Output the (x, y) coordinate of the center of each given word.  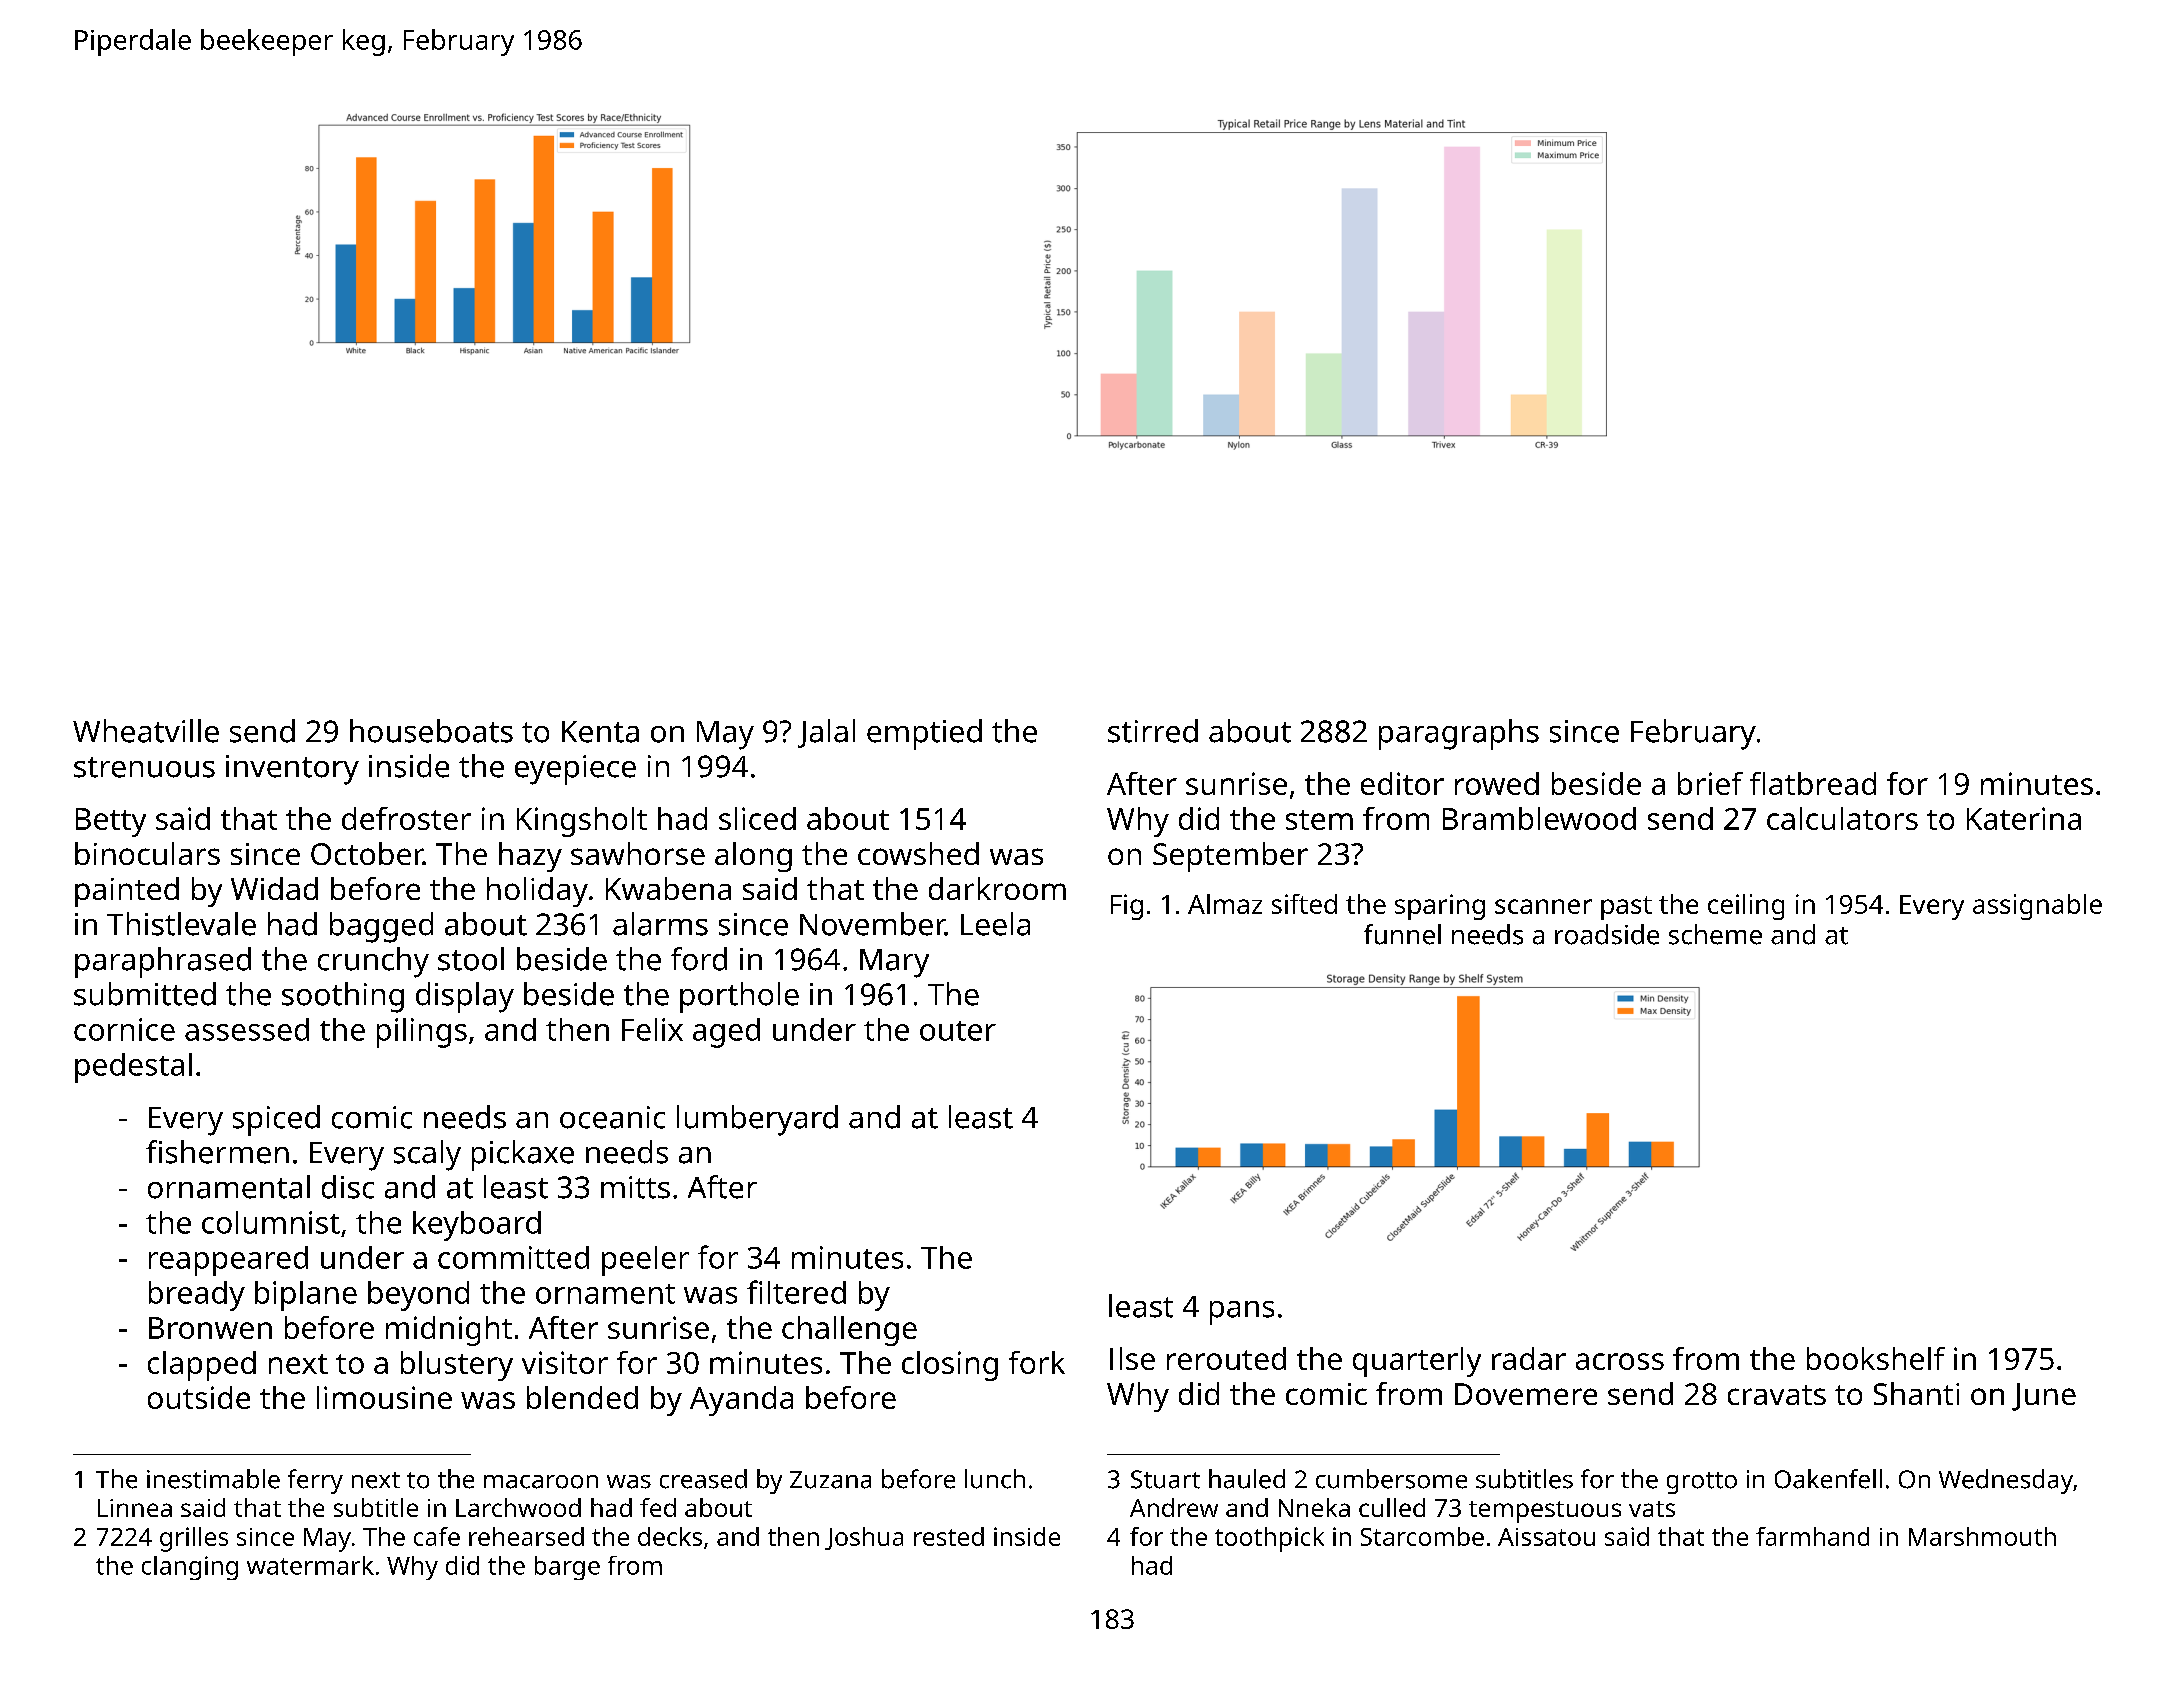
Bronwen (210, 1328)
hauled (1247, 1479)
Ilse (1132, 1358)
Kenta (600, 732)
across (1620, 1361)
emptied (924, 734)
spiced (276, 1120)
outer (958, 1031)
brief (1710, 783)
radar (1529, 1358)
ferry (315, 1481)
